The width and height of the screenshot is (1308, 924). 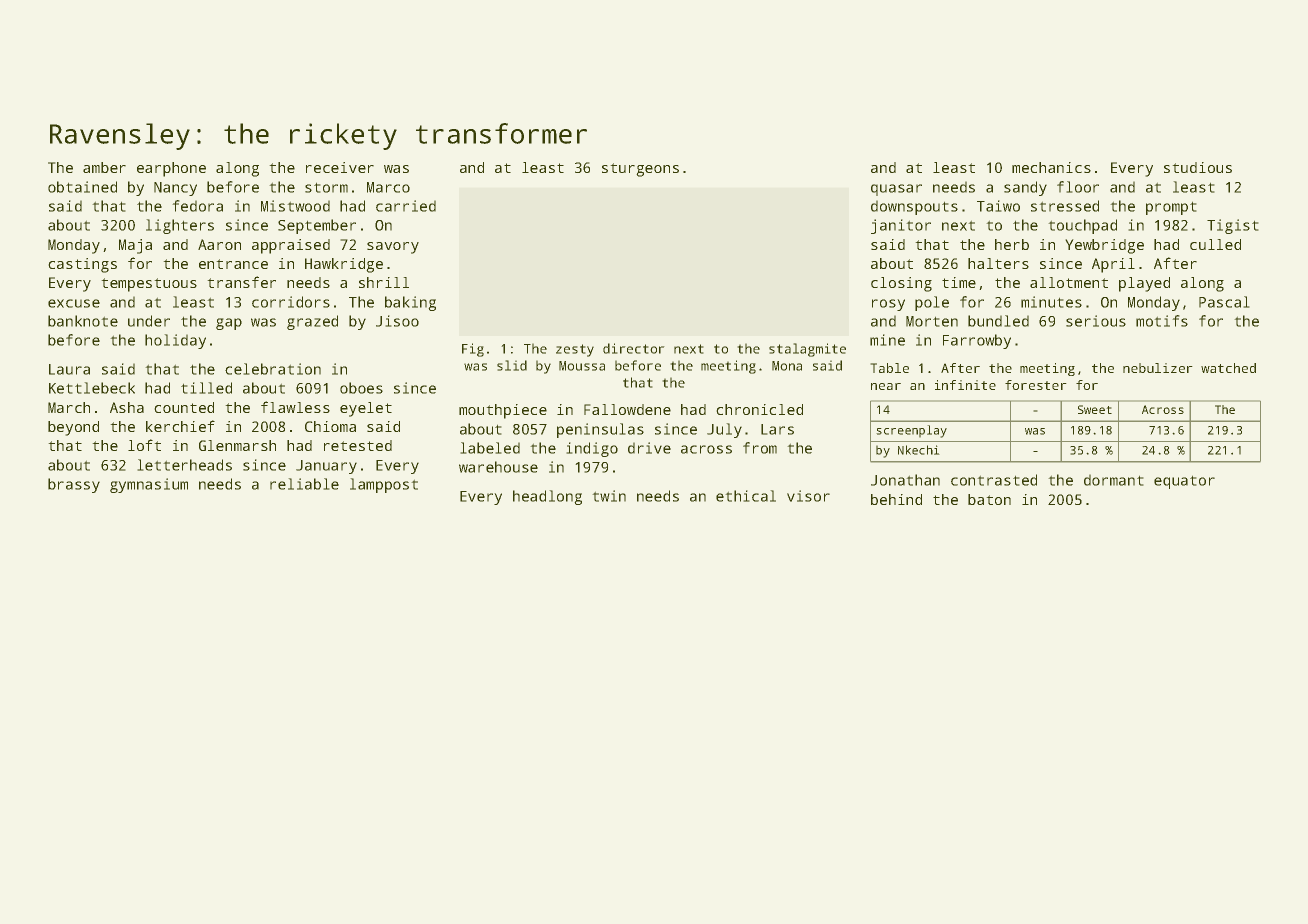 What do you see at coordinates (896, 190) in the screenshot?
I see `quasar` at bounding box center [896, 190].
